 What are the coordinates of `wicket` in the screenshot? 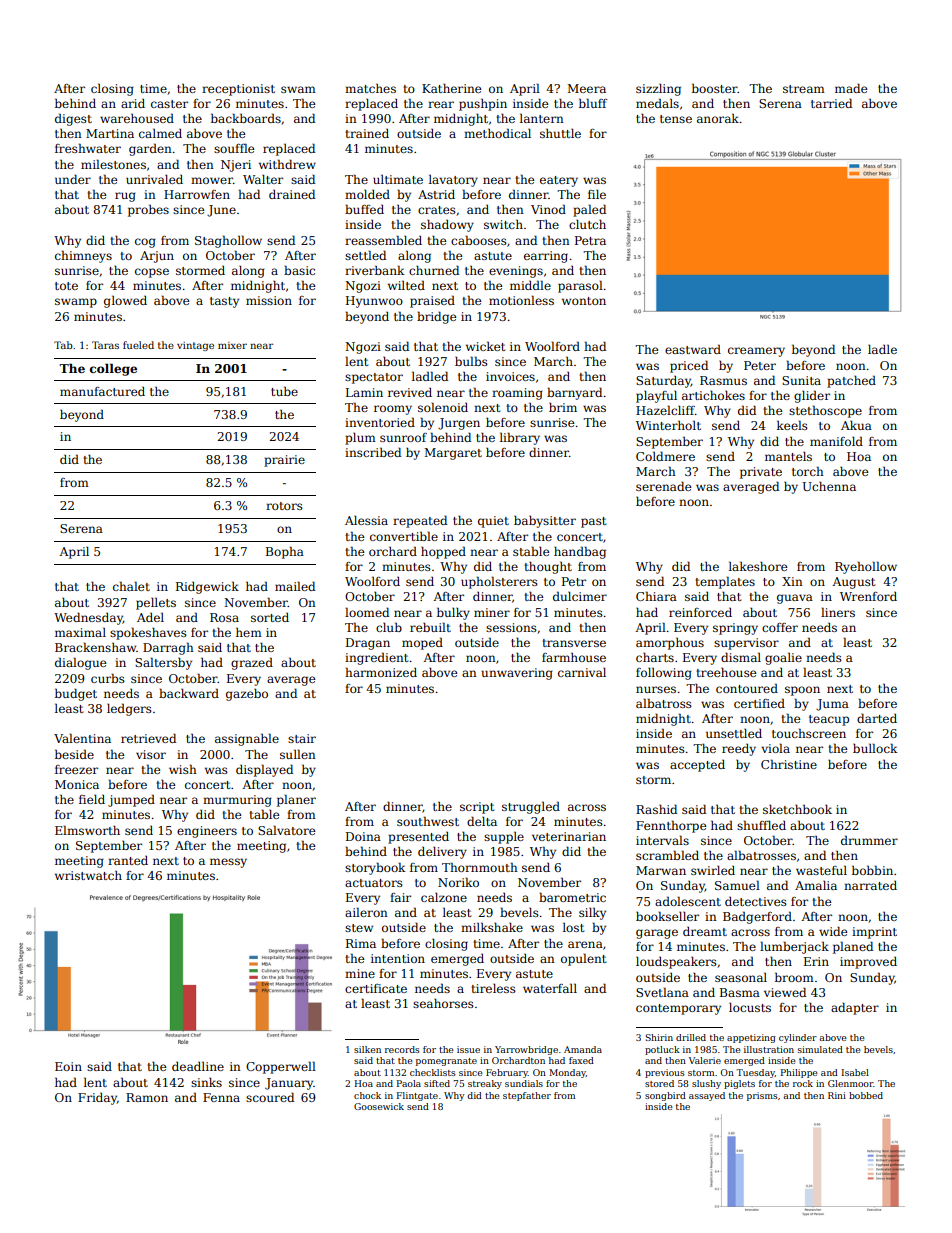 It's located at (485, 346).
